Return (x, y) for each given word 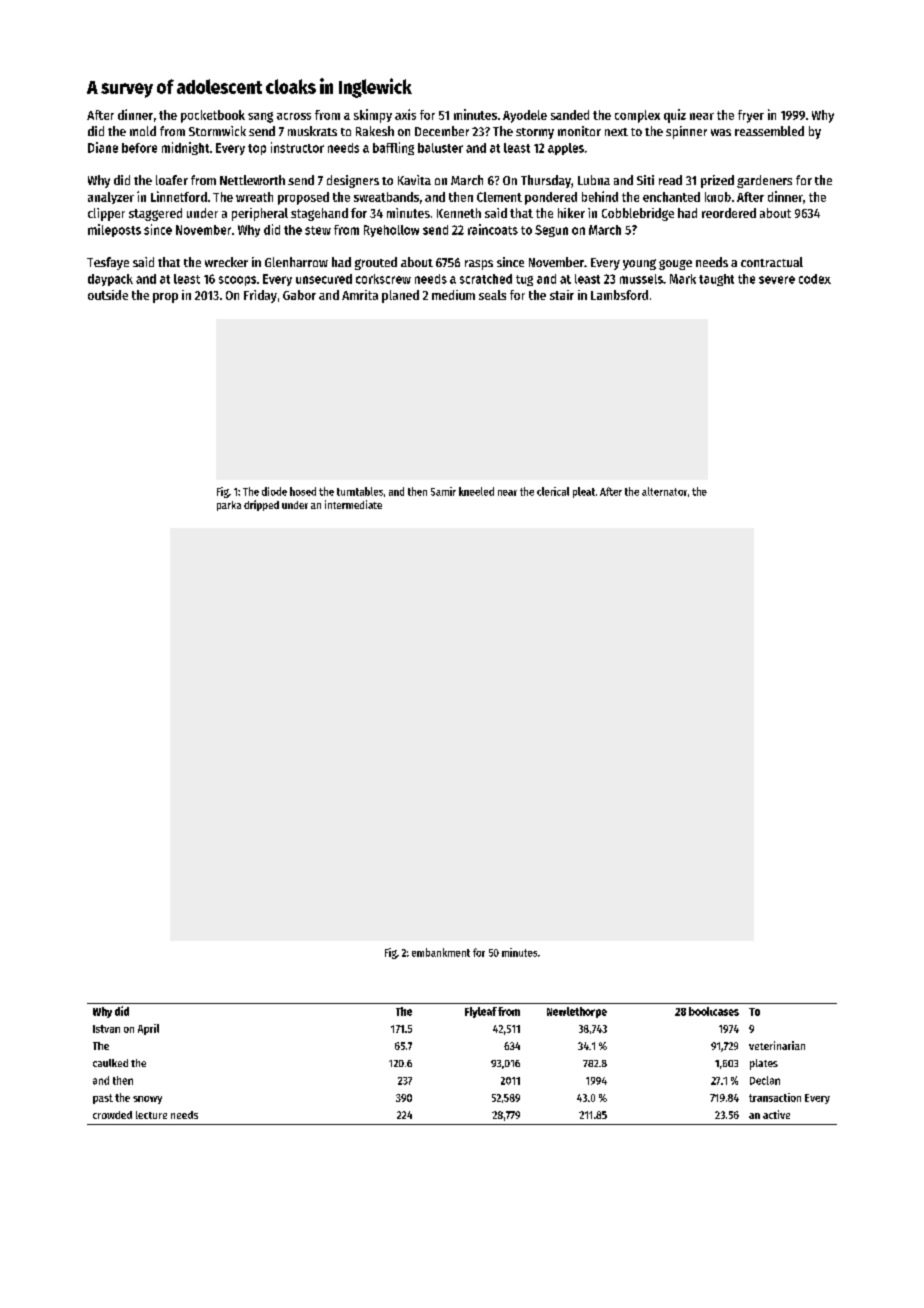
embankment (441, 952)
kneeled (476, 491)
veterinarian (777, 1045)
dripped (261, 505)
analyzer (111, 198)
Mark (683, 279)
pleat (584, 492)
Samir (443, 491)
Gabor (299, 295)
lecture (151, 1115)
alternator (664, 491)
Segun (551, 231)
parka (229, 506)
